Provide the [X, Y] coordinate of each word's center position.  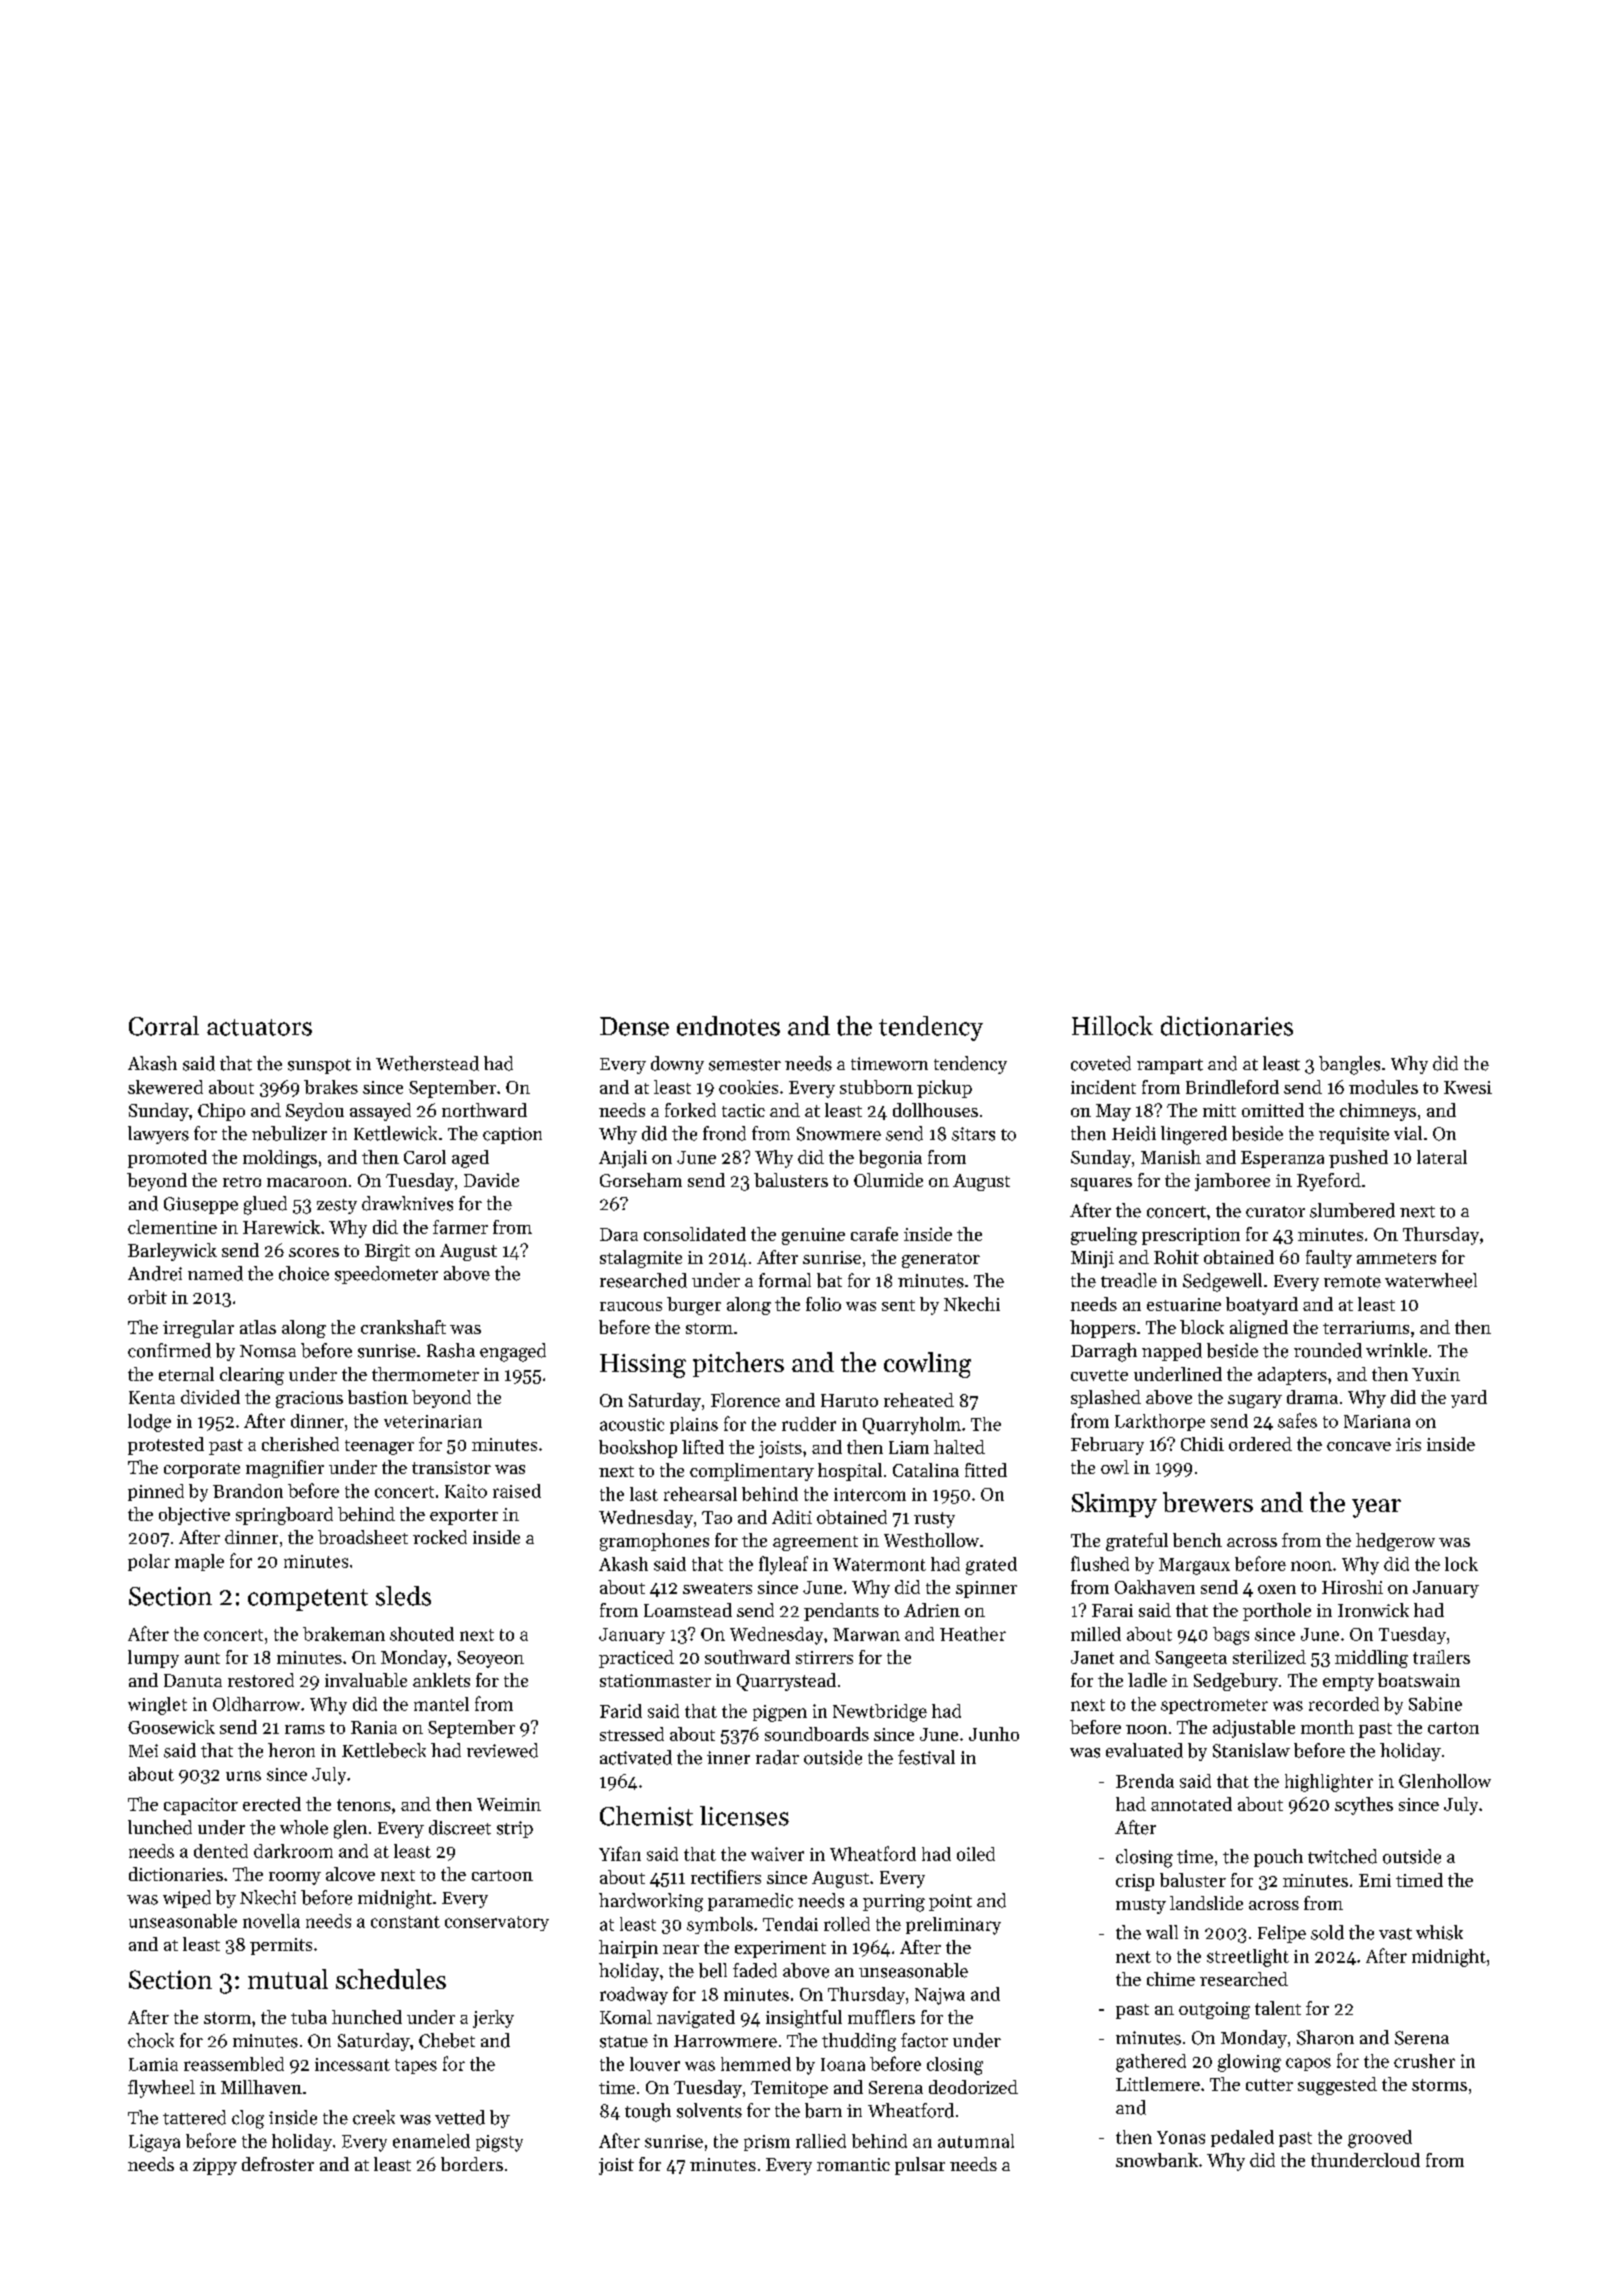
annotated [1191, 1804]
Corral [164, 1026]
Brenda [1145, 1781]
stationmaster [655, 1680]
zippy [215, 2166]
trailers [1441, 1657]
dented [221, 1851]
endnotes [728, 1026]
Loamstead [688, 1610]
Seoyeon [490, 1659]
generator [941, 1260]
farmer [460, 1227]
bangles [1349, 1065]
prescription [1191, 1236]
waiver [777, 1854]
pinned [156, 1492]
